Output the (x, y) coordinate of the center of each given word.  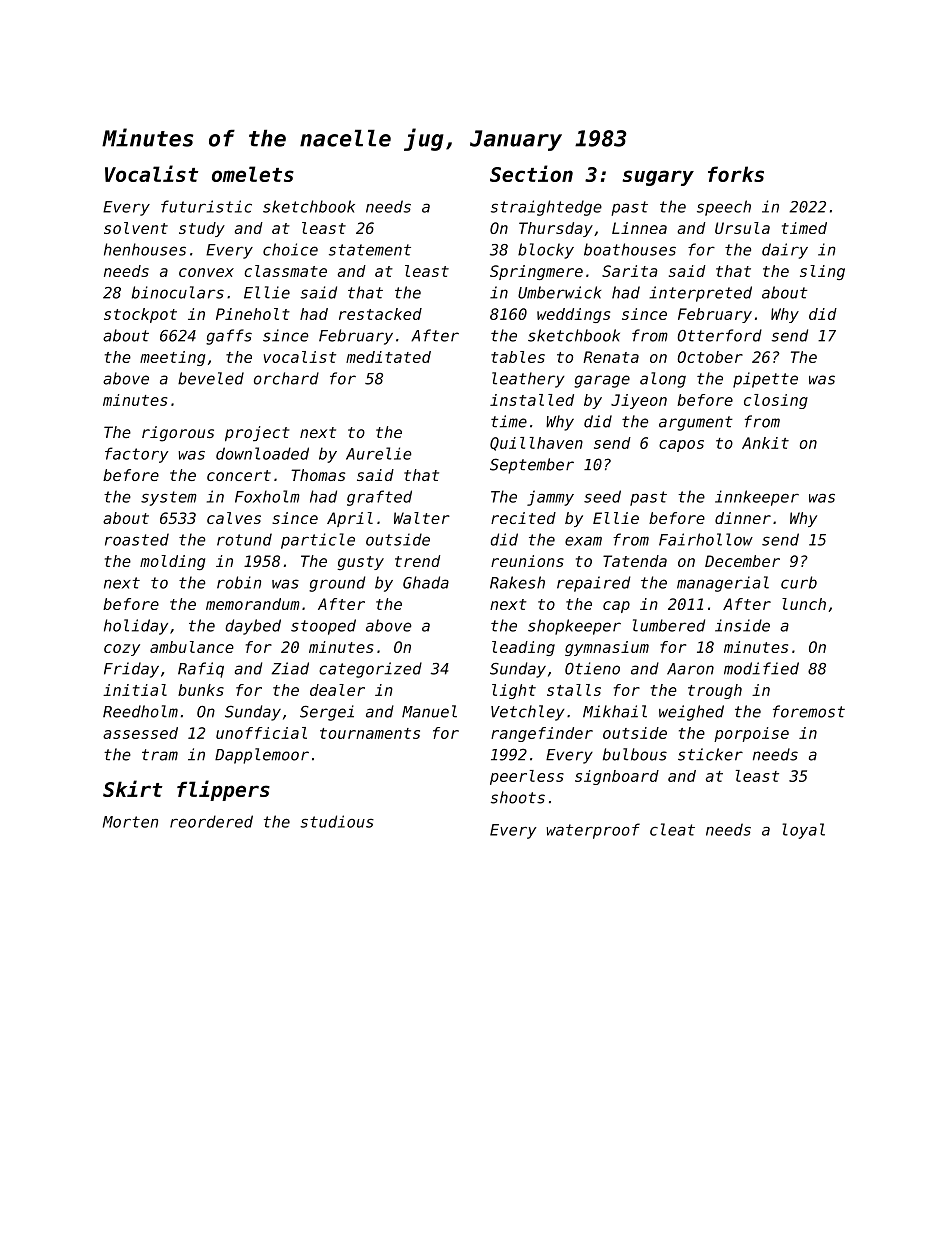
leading (523, 648)
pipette (765, 380)
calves (234, 518)
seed (602, 496)
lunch (804, 604)
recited (523, 518)
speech (724, 208)
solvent (136, 228)
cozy (122, 650)
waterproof (593, 831)
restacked (380, 314)
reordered (211, 821)
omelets (253, 174)
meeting (172, 358)
